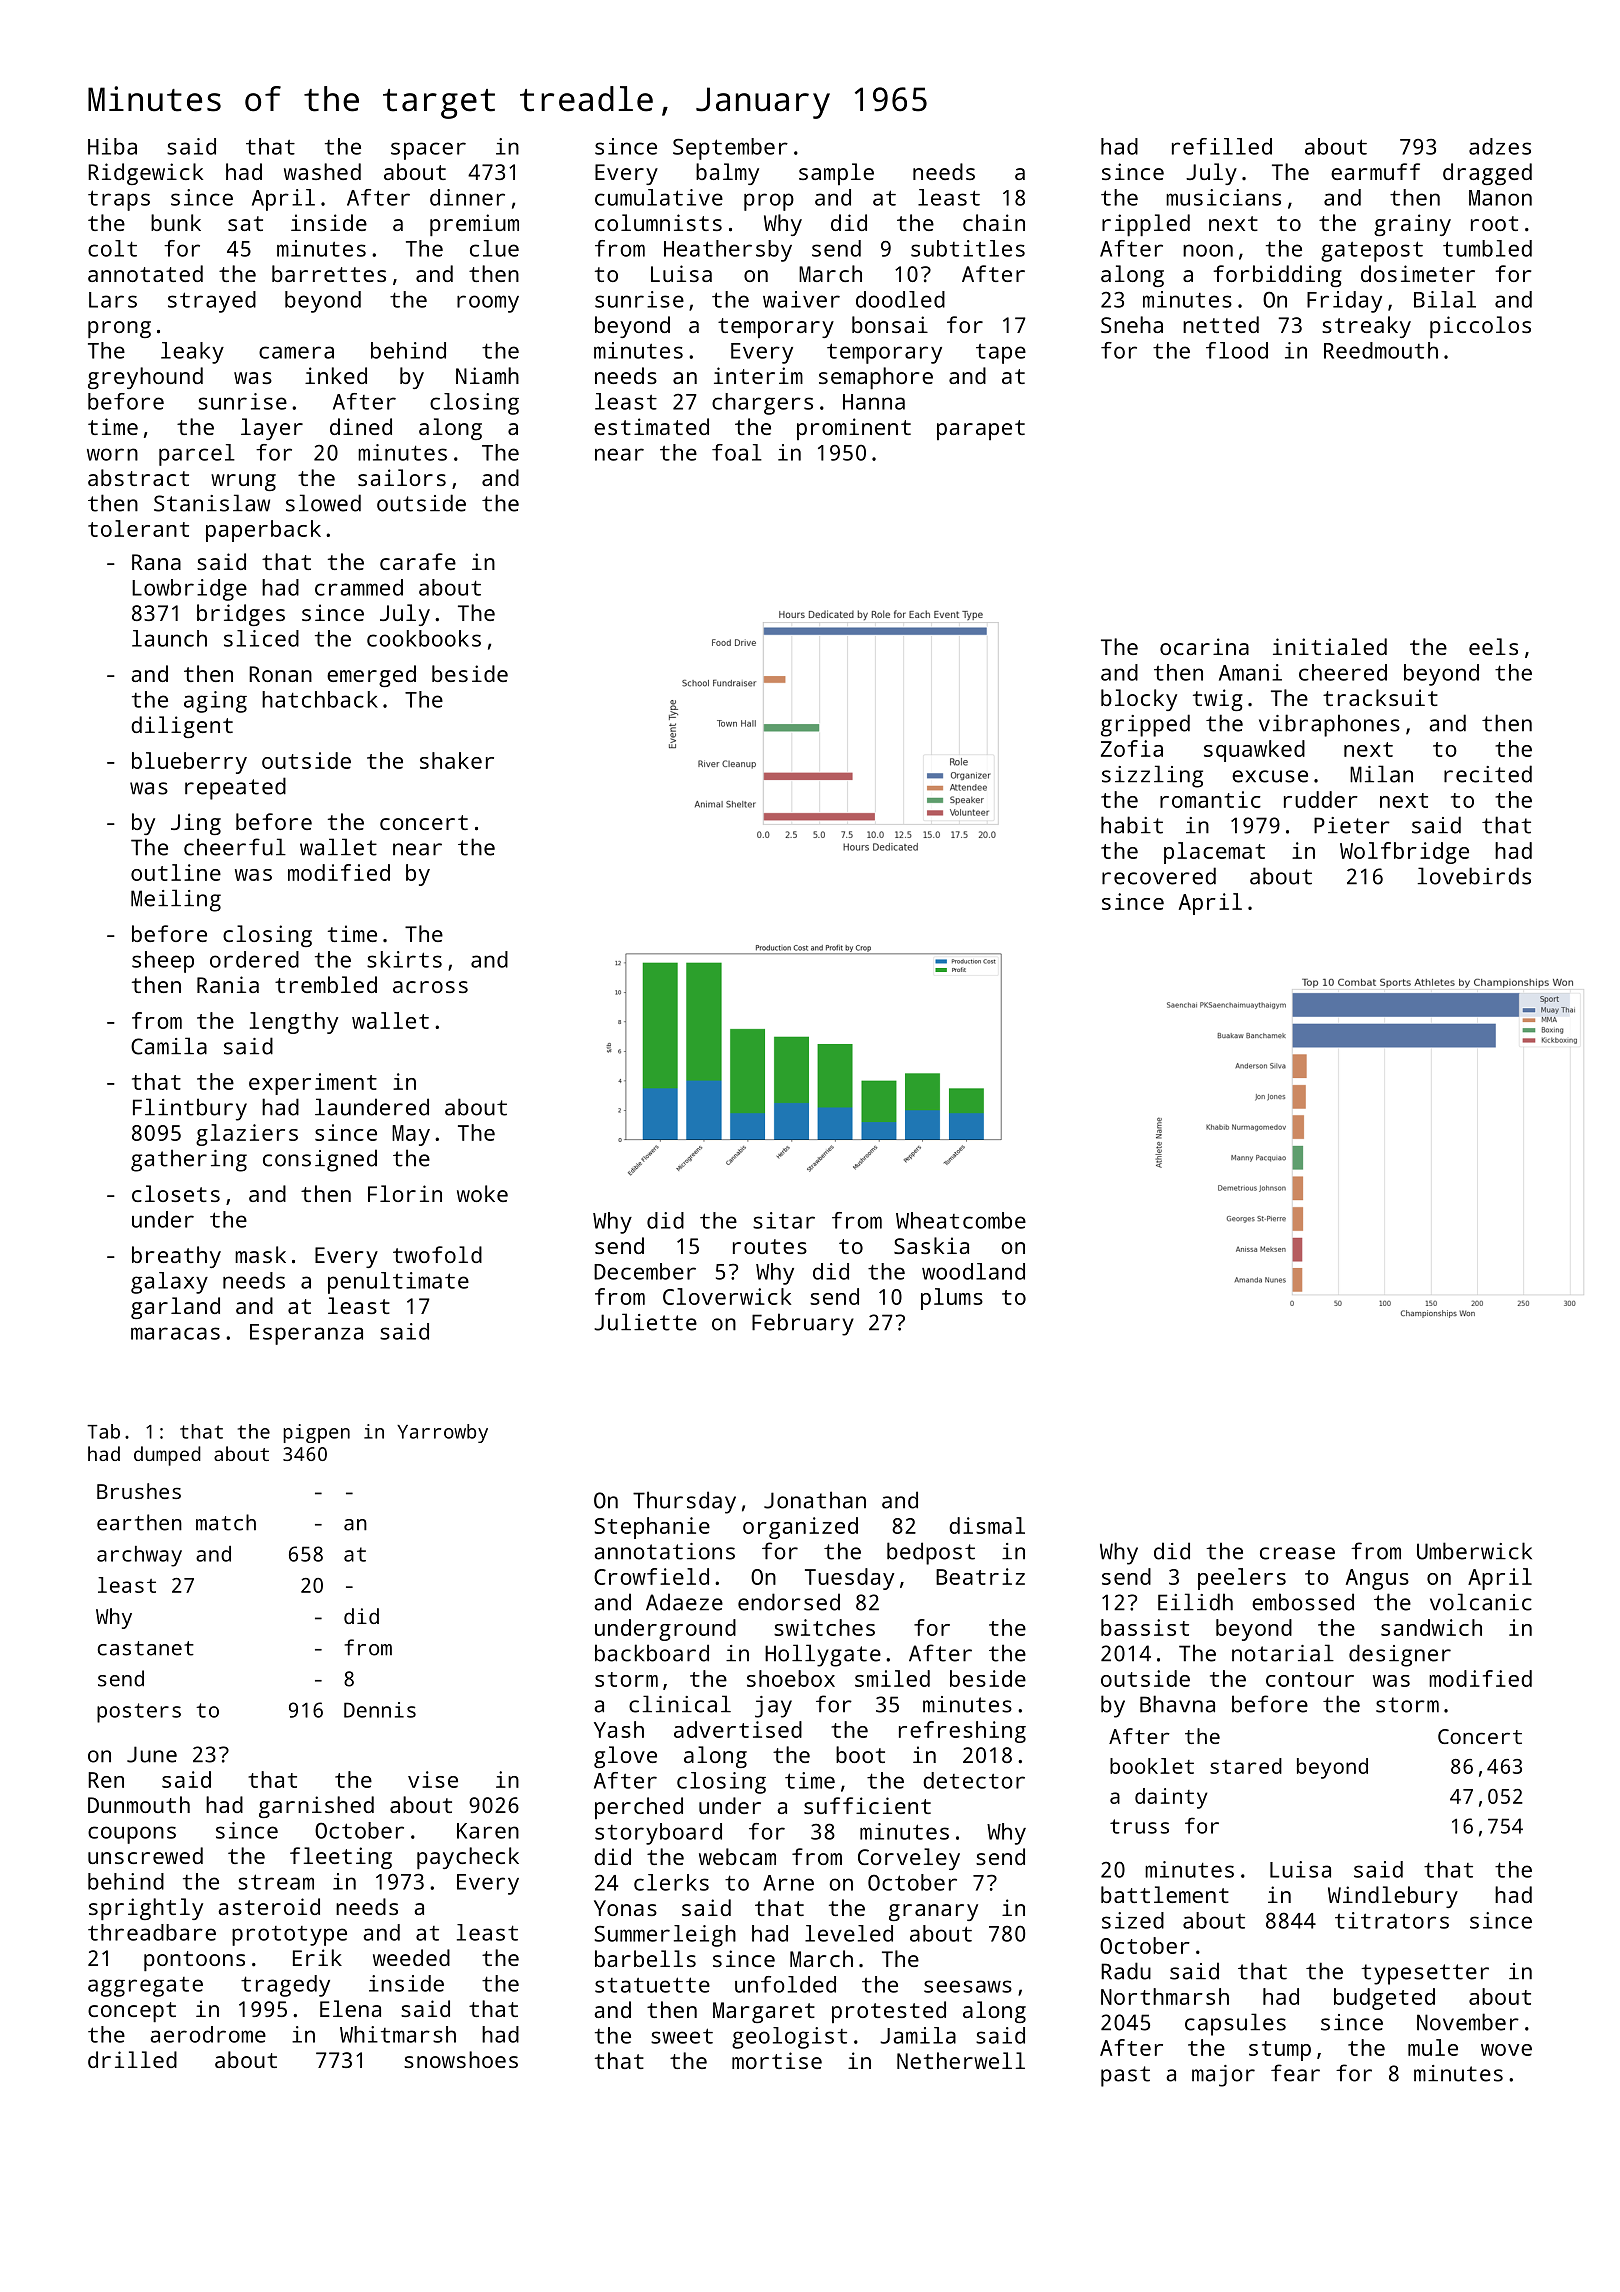 The image size is (1620, 2292). What do you see at coordinates (461, 2059) in the document?
I see `snowshoes` at bounding box center [461, 2059].
